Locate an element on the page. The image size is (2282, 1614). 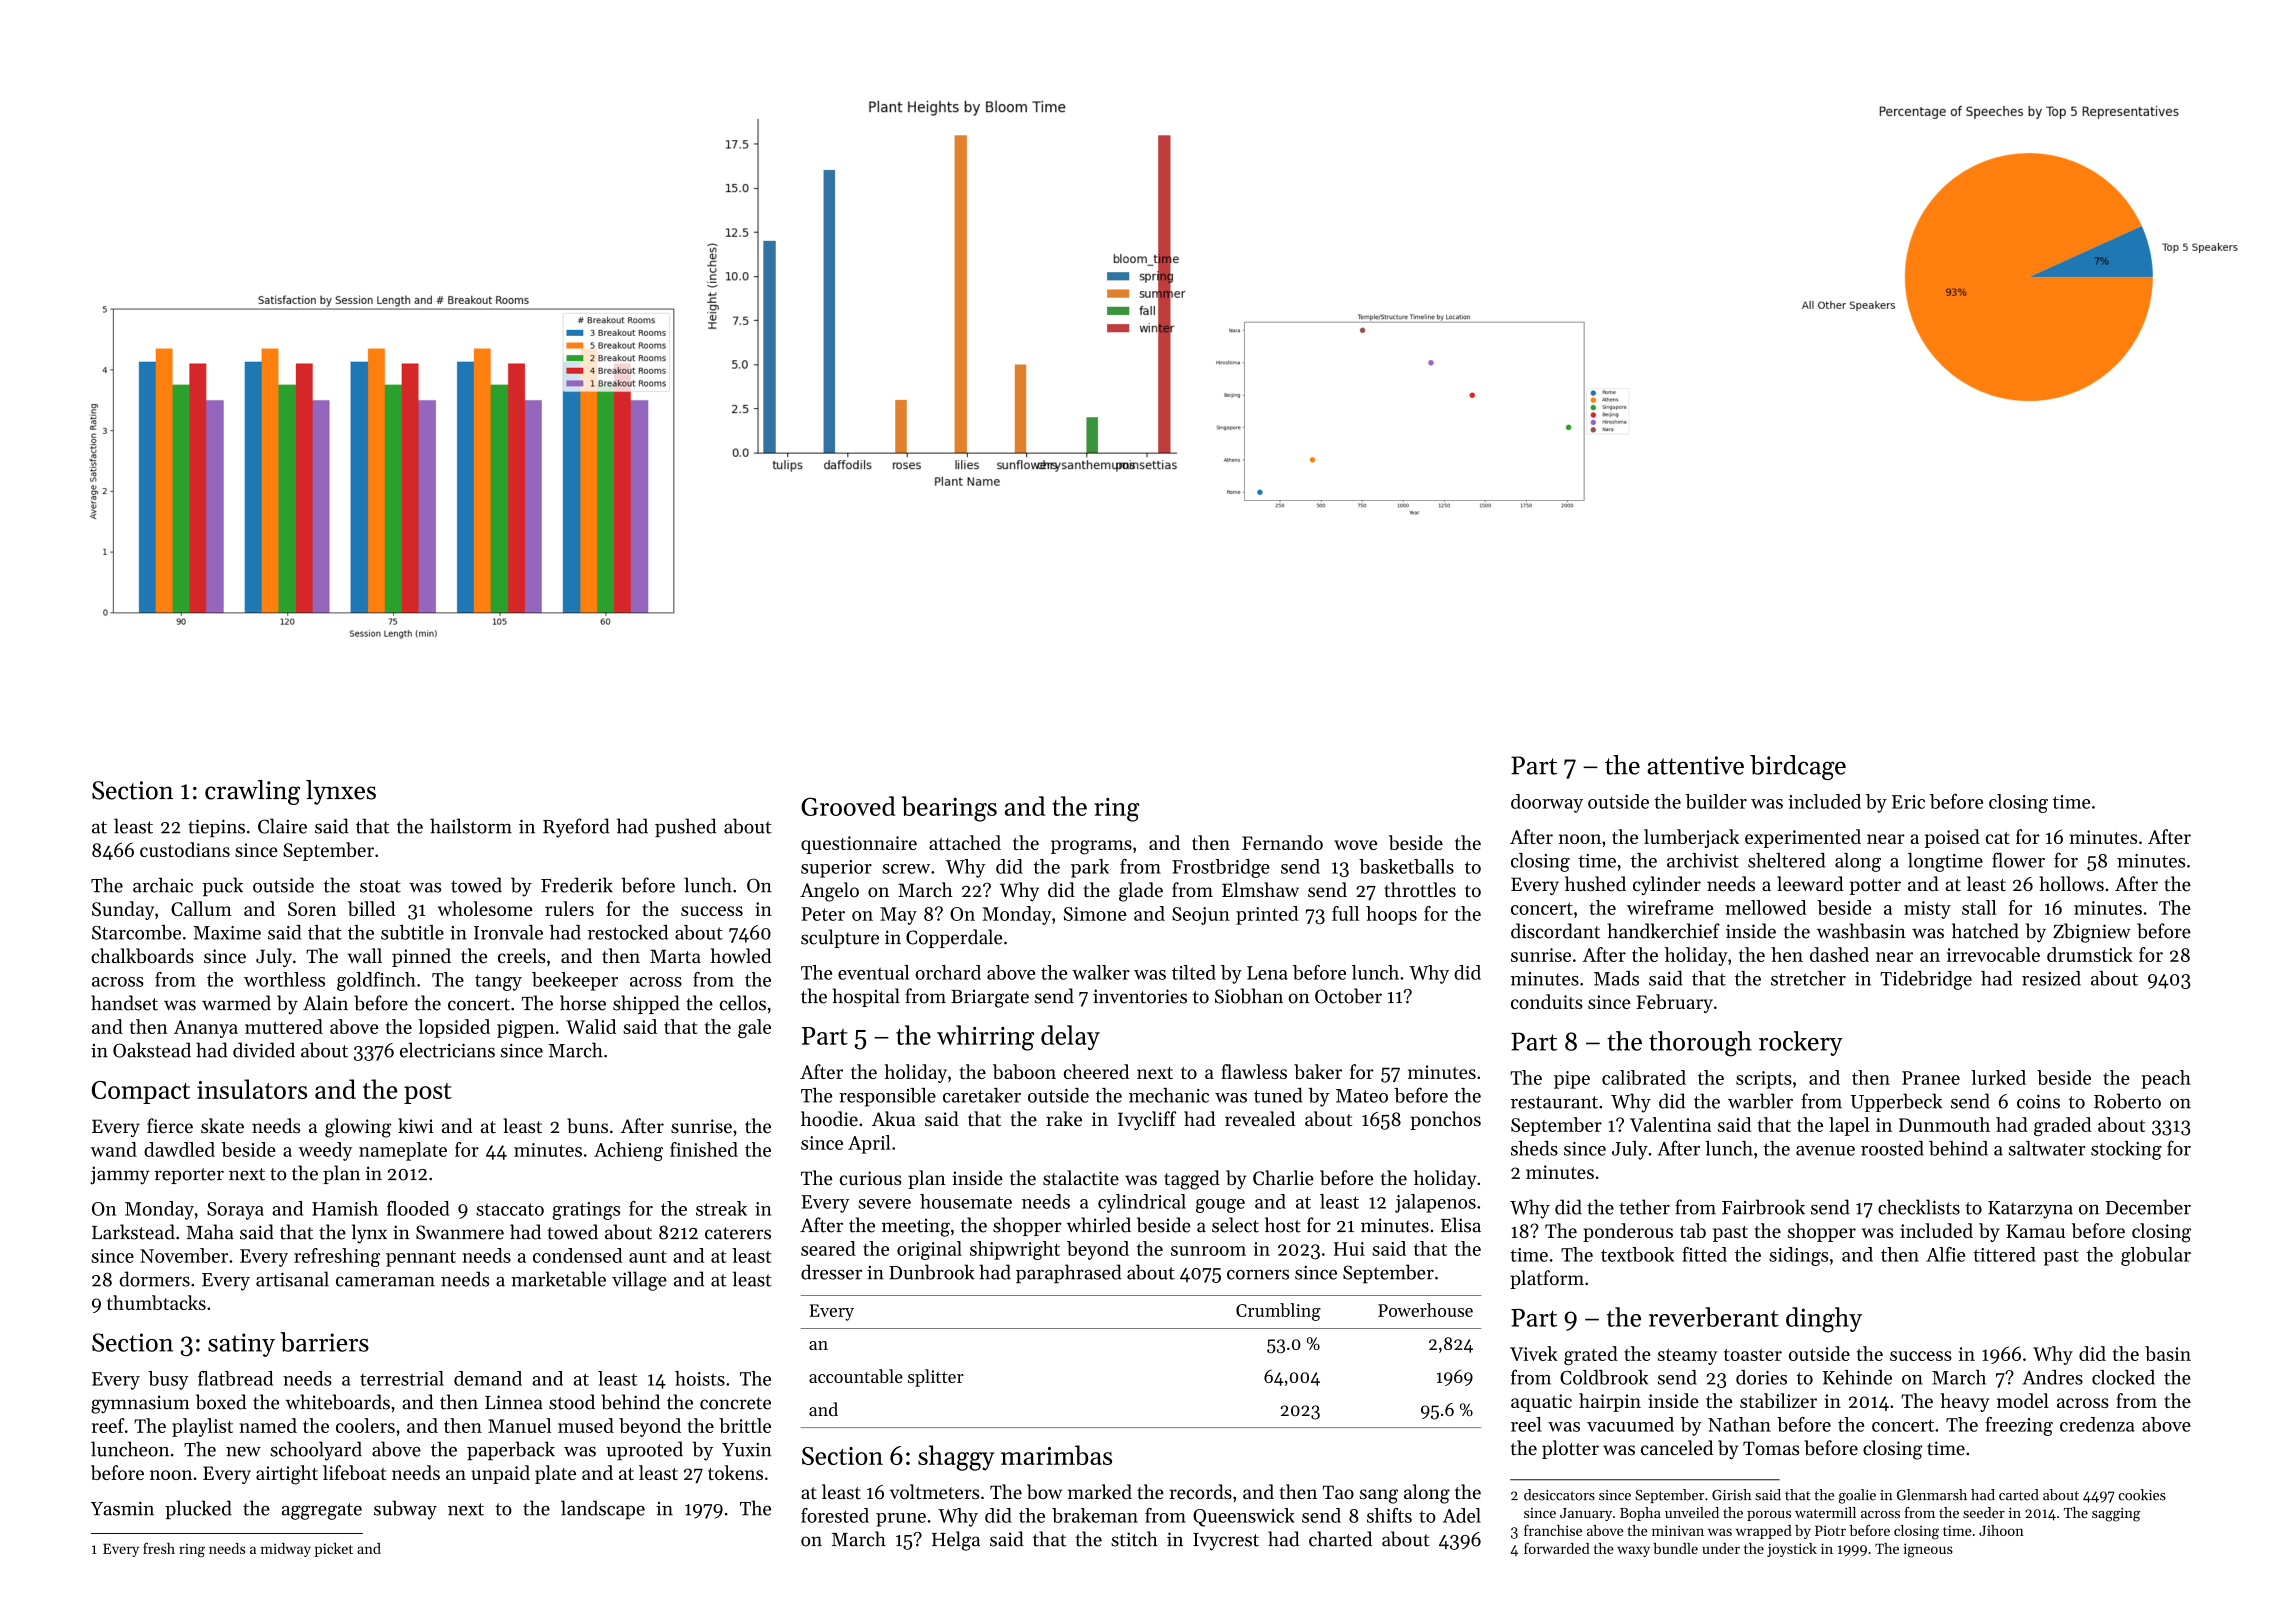
poised is located at coordinates (1952, 838).
